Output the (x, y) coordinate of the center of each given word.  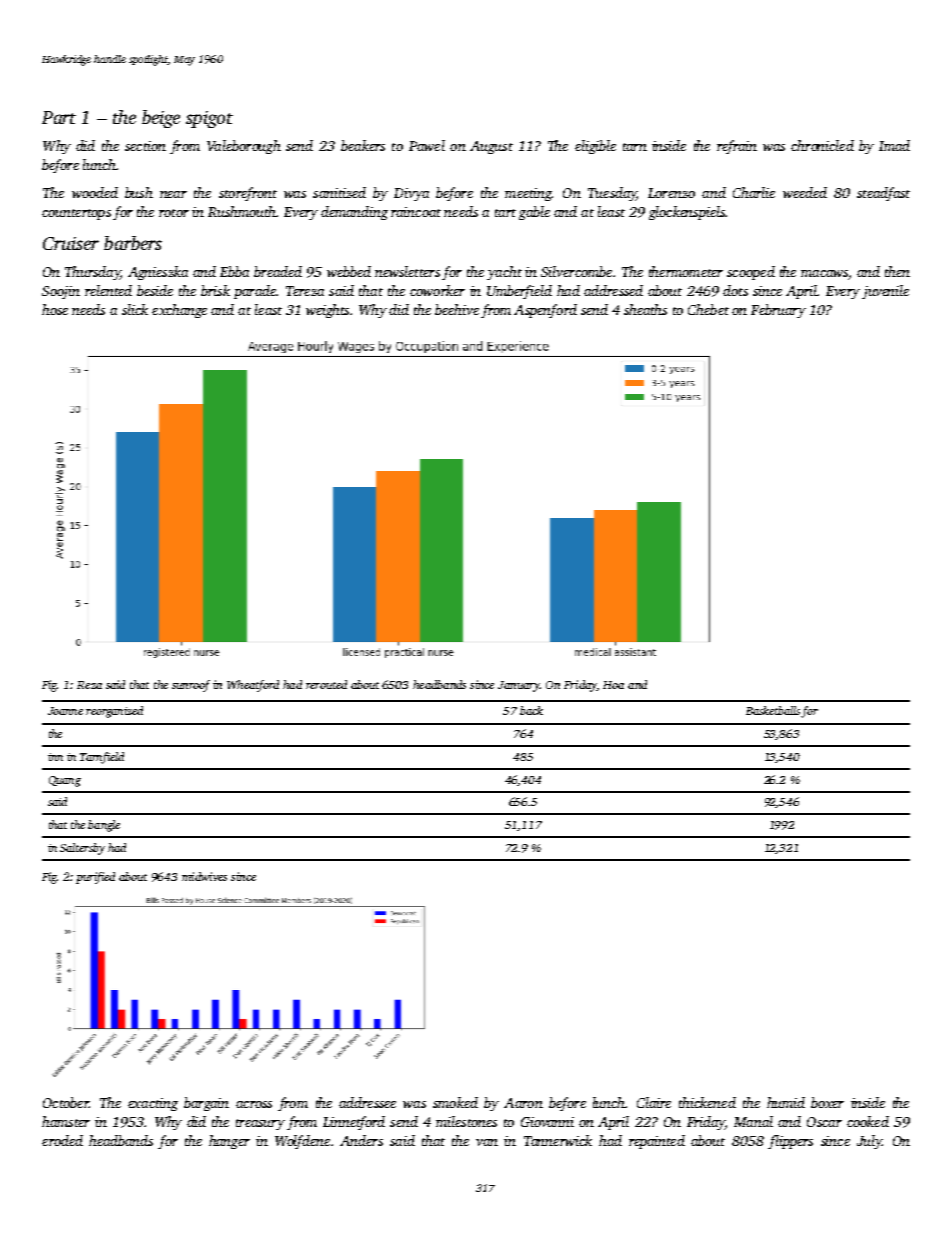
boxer (827, 1102)
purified (95, 878)
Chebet (708, 309)
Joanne (65, 711)
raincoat (416, 212)
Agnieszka (158, 273)
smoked (455, 1102)
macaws (824, 273)
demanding (354, 213)
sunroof (191, 686)
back (531, 710)
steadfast (883, 194)
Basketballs (773, 710)
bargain (206, 1104)
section (145, 146)
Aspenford (545, 311)
